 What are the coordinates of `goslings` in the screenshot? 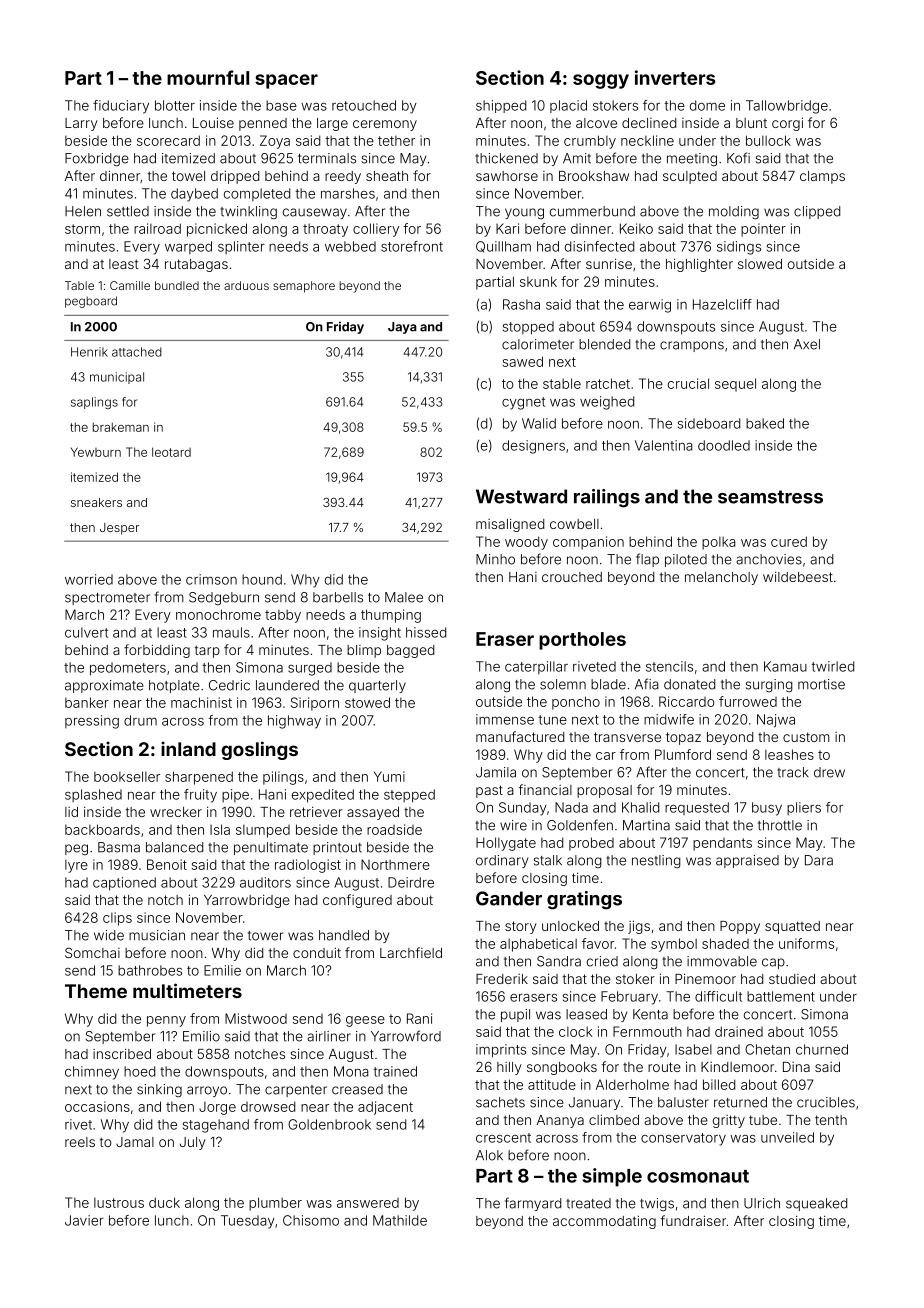 It's located at (259, 750).
